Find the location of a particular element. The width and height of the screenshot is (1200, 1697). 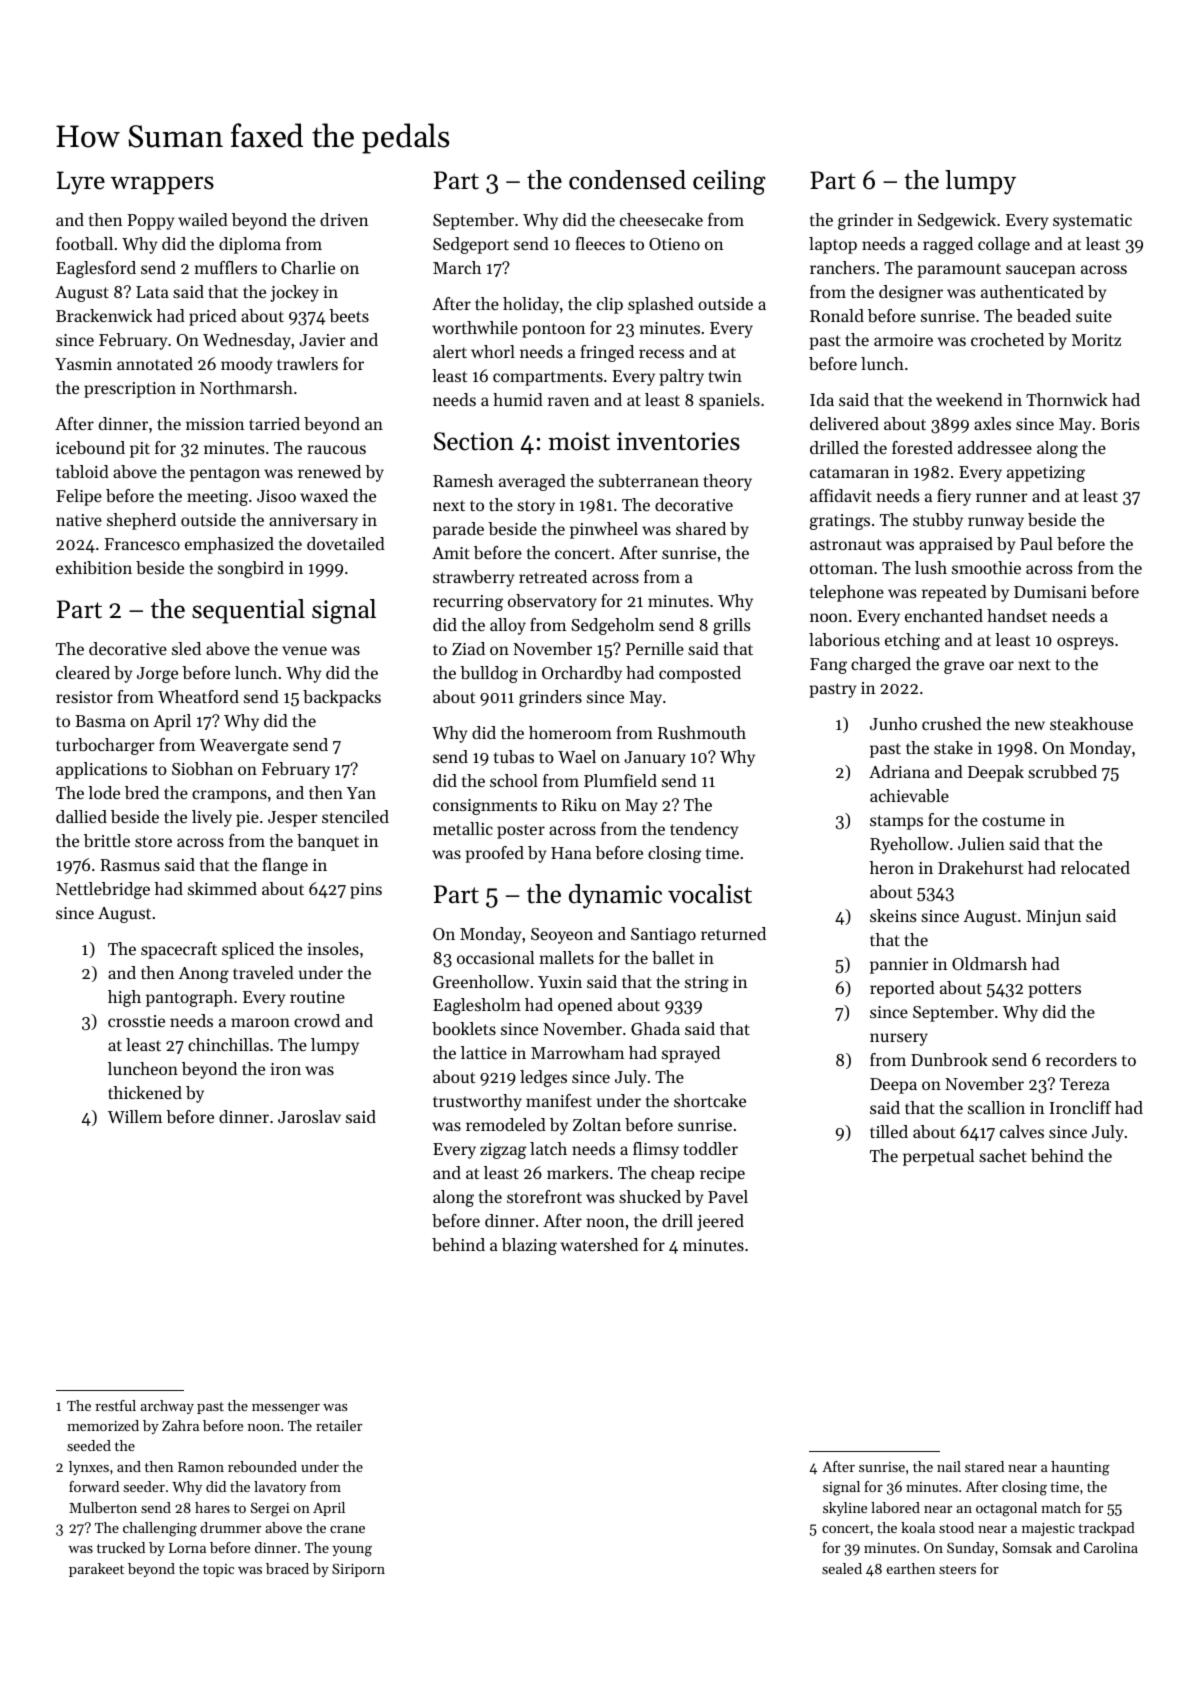

humid is located at coordinates (518, 399).
